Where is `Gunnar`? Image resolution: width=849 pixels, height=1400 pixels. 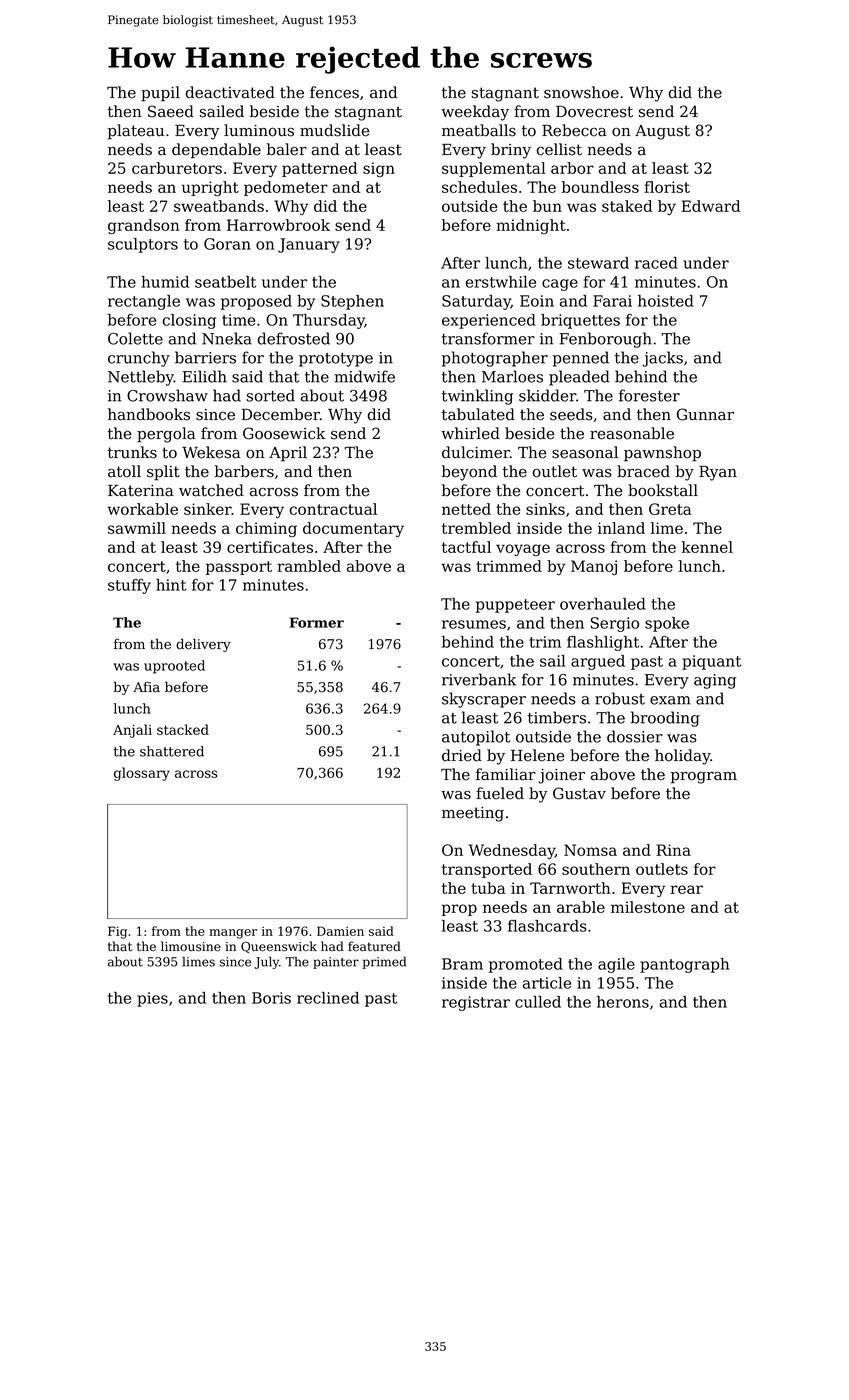 Gunnar is located at coordinates (705, 414).
